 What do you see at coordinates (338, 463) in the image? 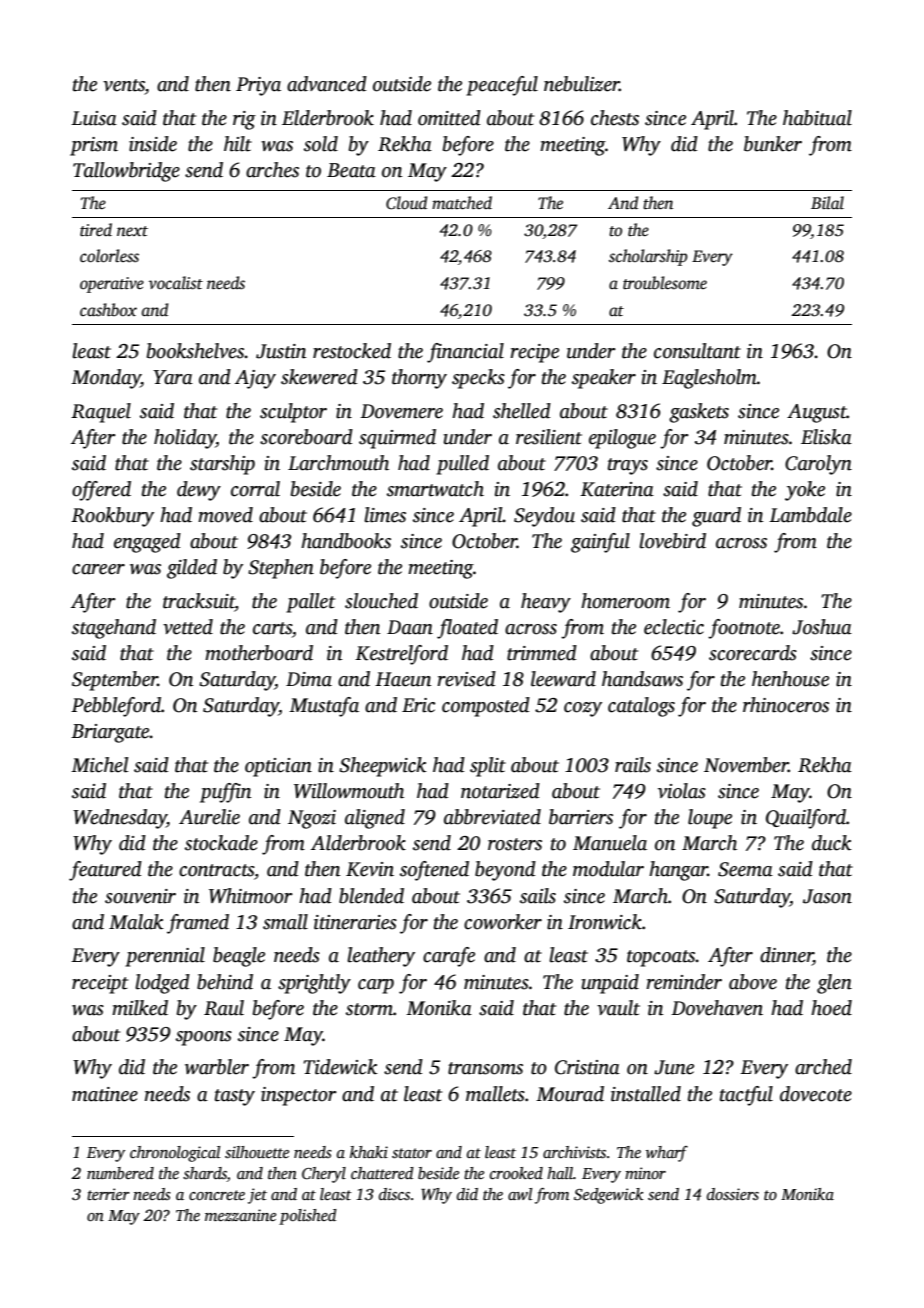
I see `Larchmouth` at bounding box center [338, 463].
